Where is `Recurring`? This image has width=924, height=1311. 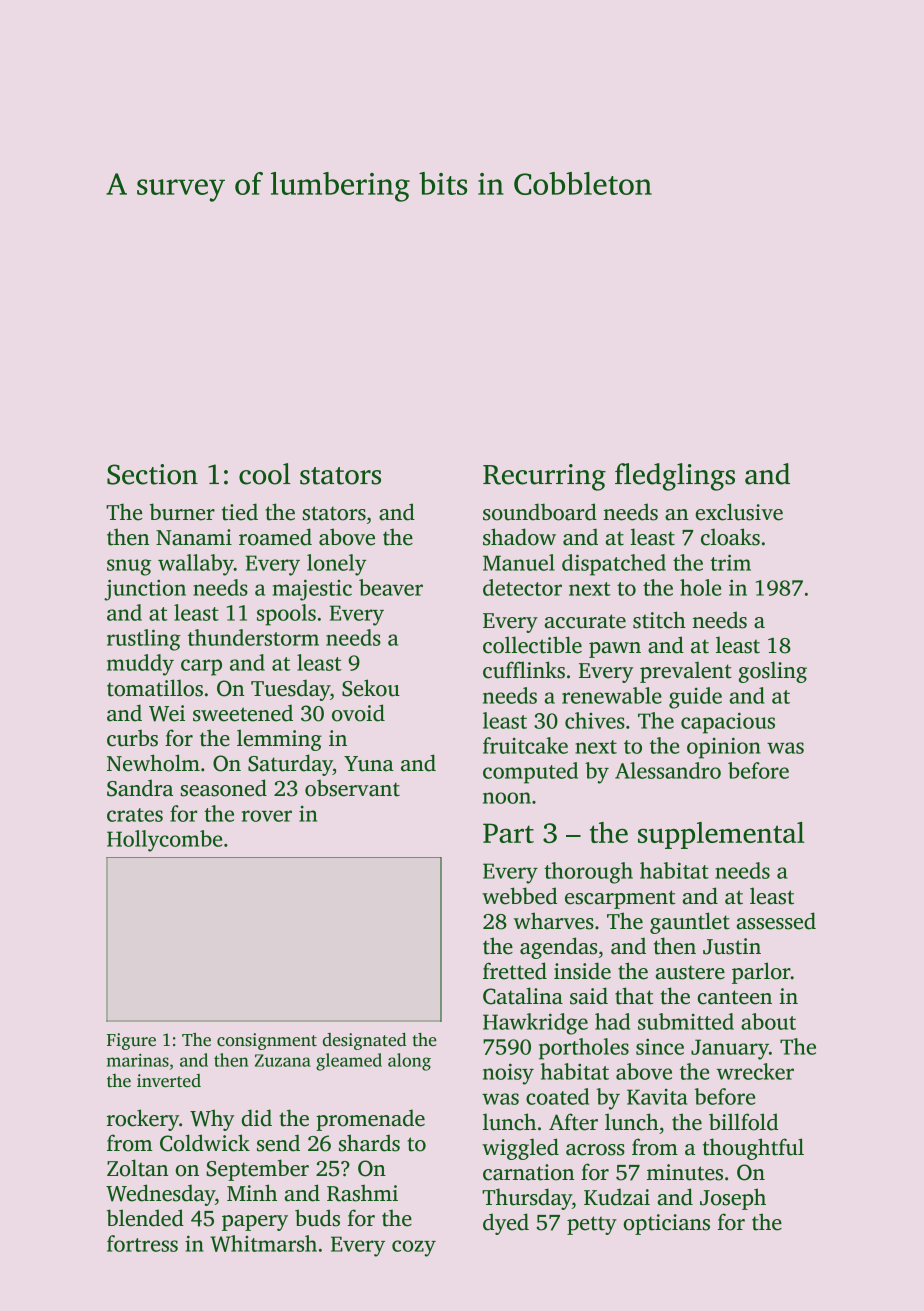
Recurring is located at coordinates (544, 477).
